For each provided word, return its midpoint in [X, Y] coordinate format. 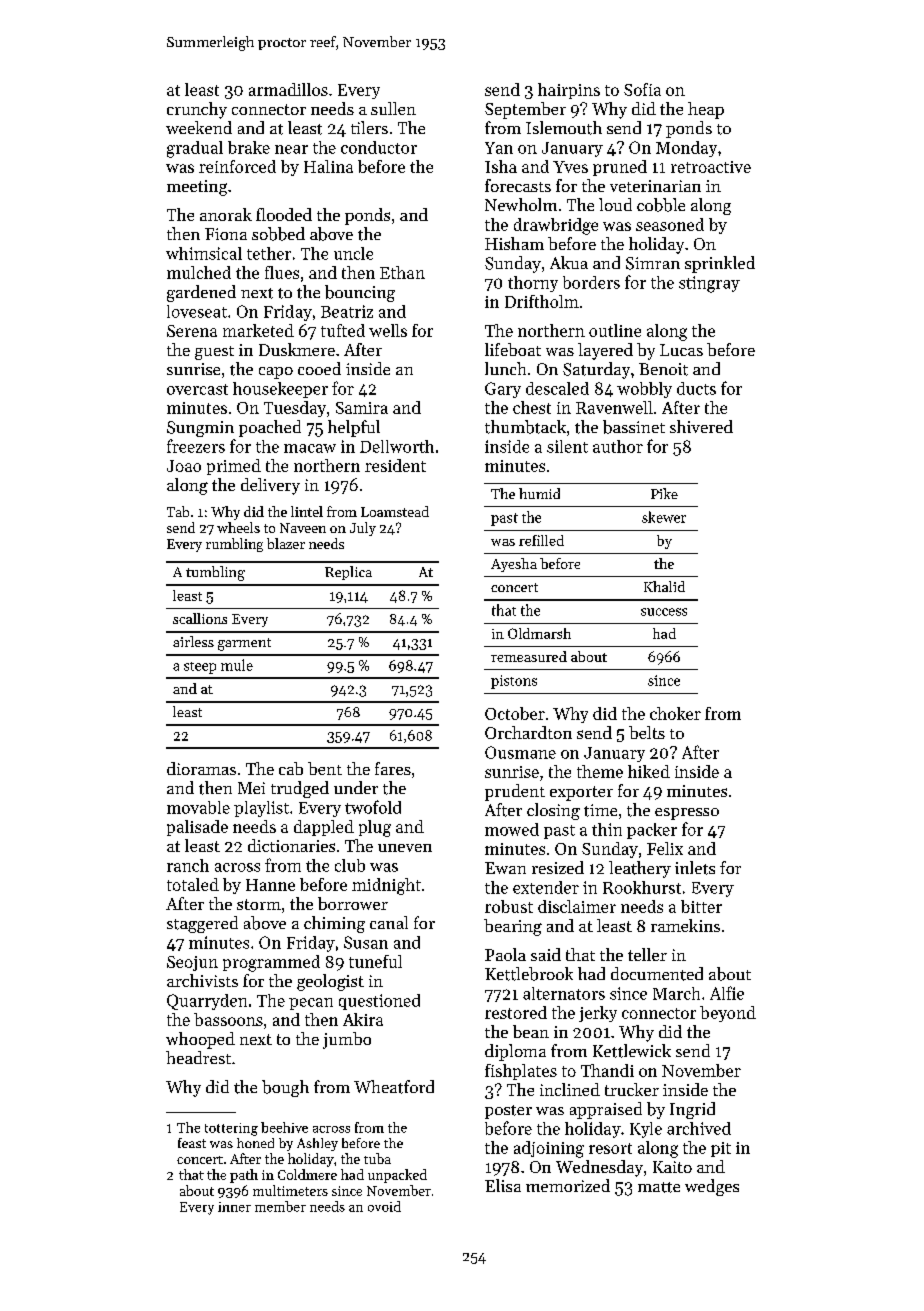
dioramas [201, 768]
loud [615, 204]
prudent [515, 792]
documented [657, 974]
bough [285, 1088]
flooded [284, 214]
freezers [196, 446]
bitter [701, 906]
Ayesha [514, 565]
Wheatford [394, 1087]
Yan [499, 148]
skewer [664, 517]
